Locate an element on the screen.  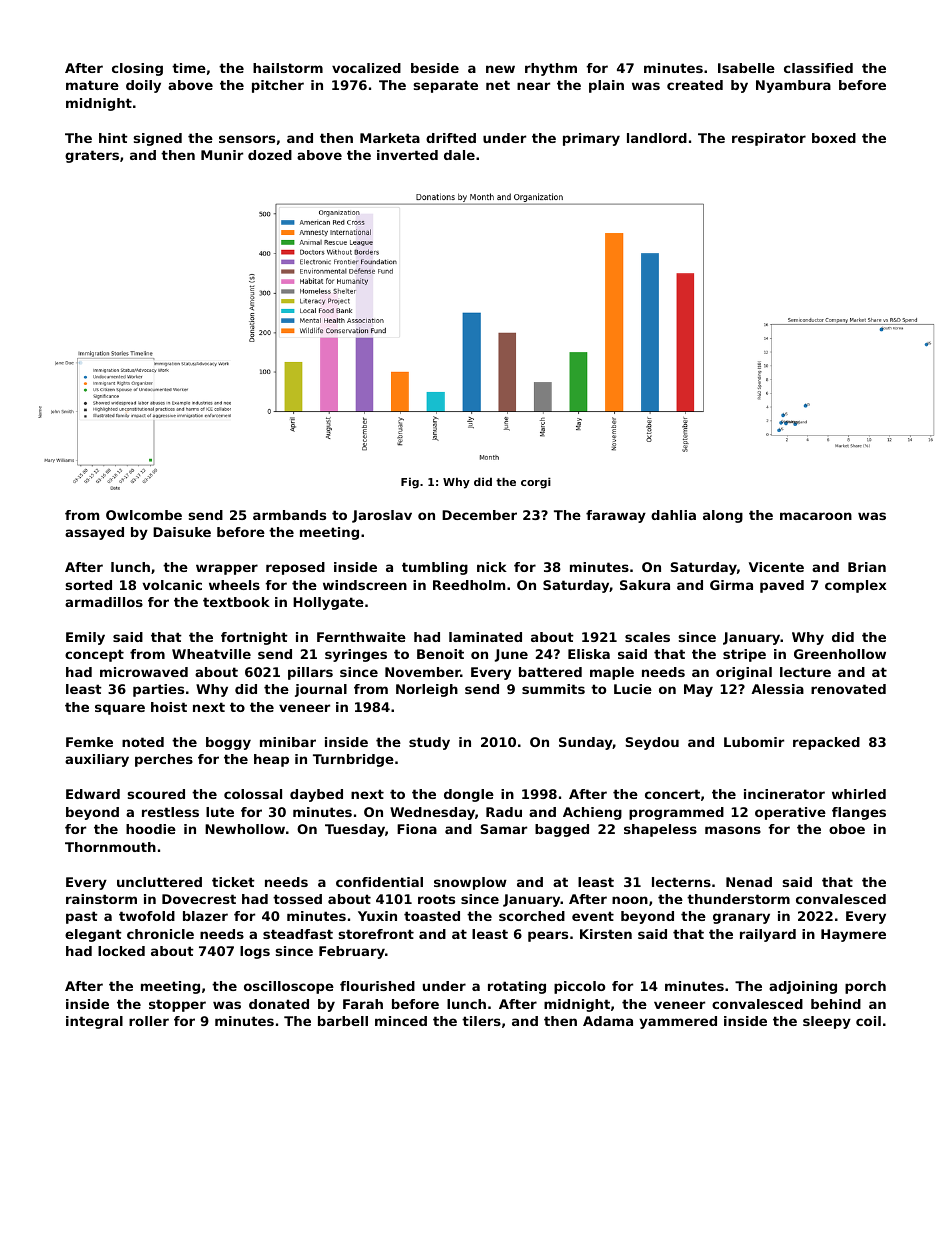
vocalized is located at coordinates (366, 68).
